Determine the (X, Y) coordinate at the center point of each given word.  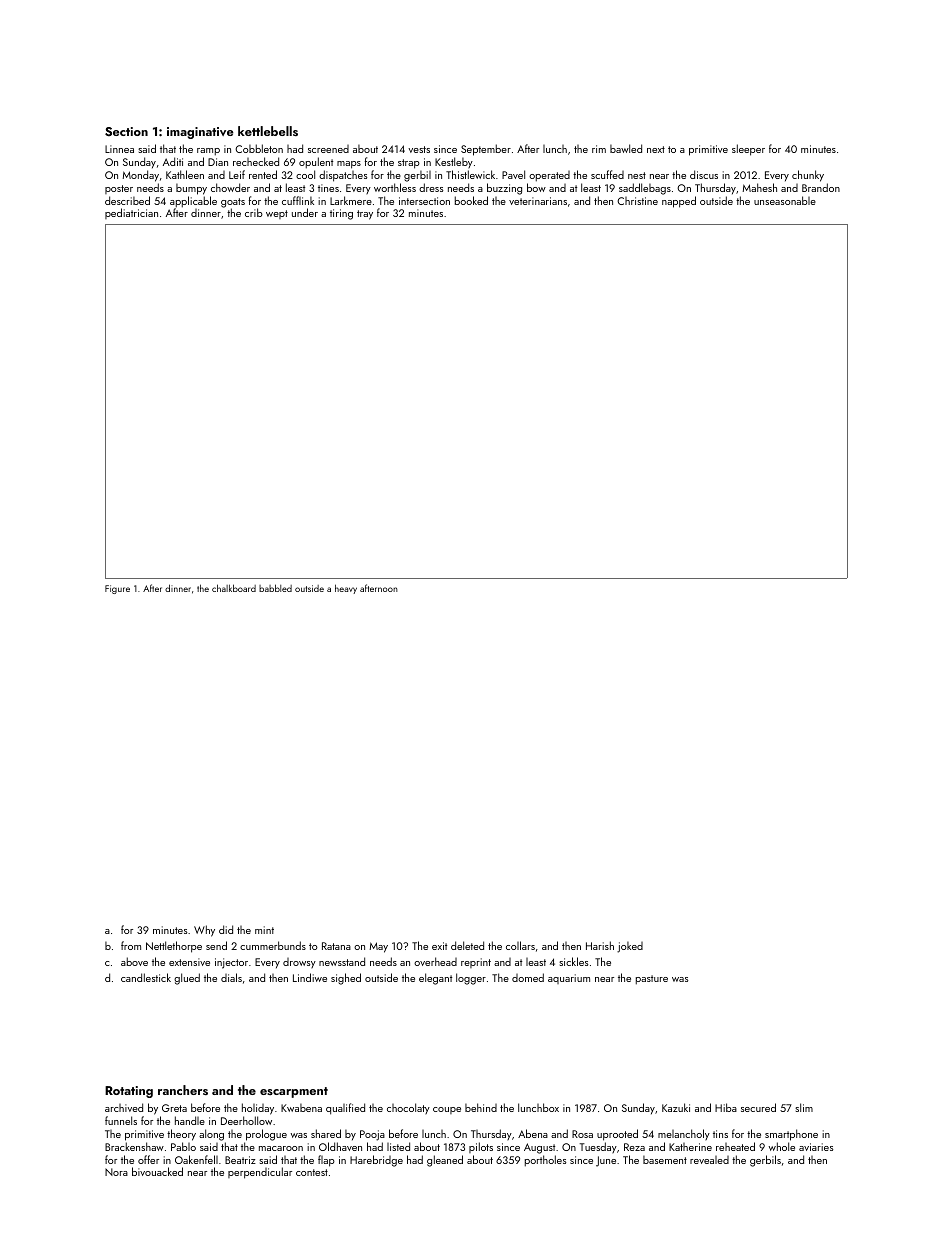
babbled (275, 588)
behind (481, 1107)
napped (679, 202)
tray (365, 215)
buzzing (504, 189)
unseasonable (785, 200)
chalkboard (234, 588)
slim (804, 1107)
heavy (346, 589)
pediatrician (131, 213)
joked (630, 947)
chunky (808, 176)
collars (520, 945)
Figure (117, 589)
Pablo (183, 1146)
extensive (189, 962)
